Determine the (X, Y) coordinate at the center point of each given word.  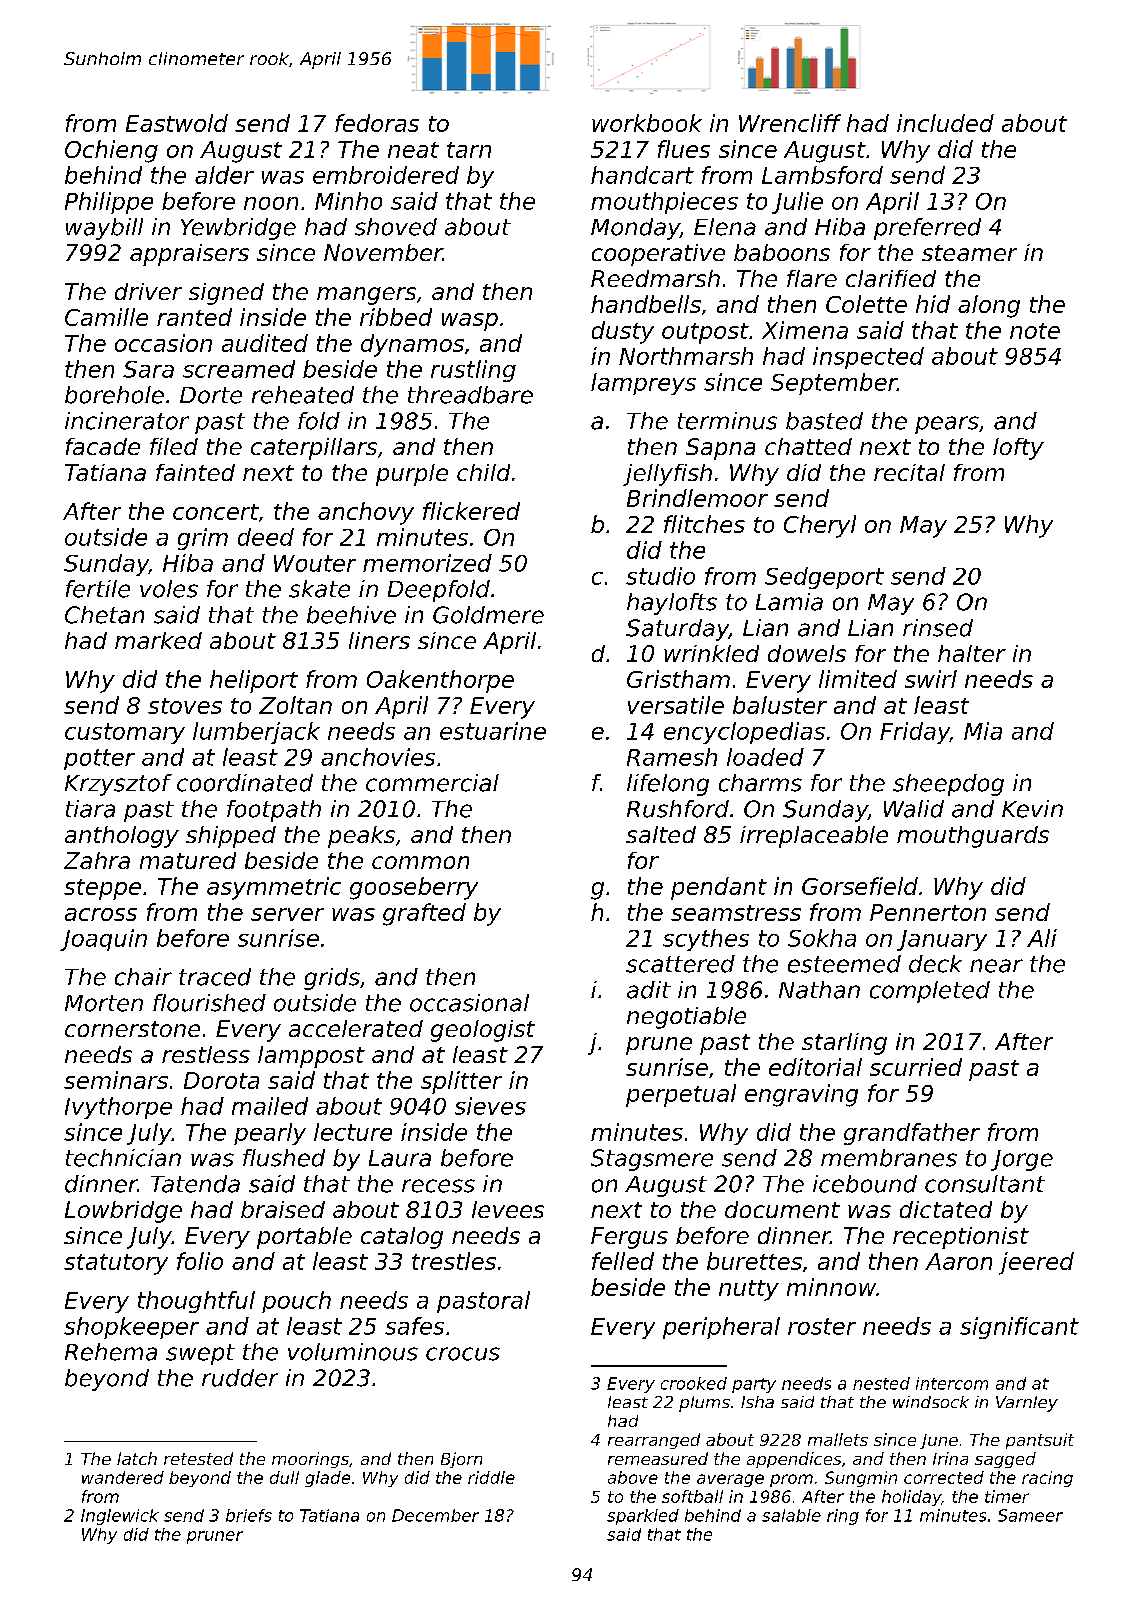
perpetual (681, 1095)
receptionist (961, 1238)
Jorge (1022, 1160)
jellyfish (667, 475)
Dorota (221, 1080)
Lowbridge (123, 1212)
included (945, 123)
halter (972, 653)
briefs (249, 1515)
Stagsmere (652, 1160)
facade (103, 446)
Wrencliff (790, 123)
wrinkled (711, 653)
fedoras (377, 123)
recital (909, 472)
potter (99, 759)
